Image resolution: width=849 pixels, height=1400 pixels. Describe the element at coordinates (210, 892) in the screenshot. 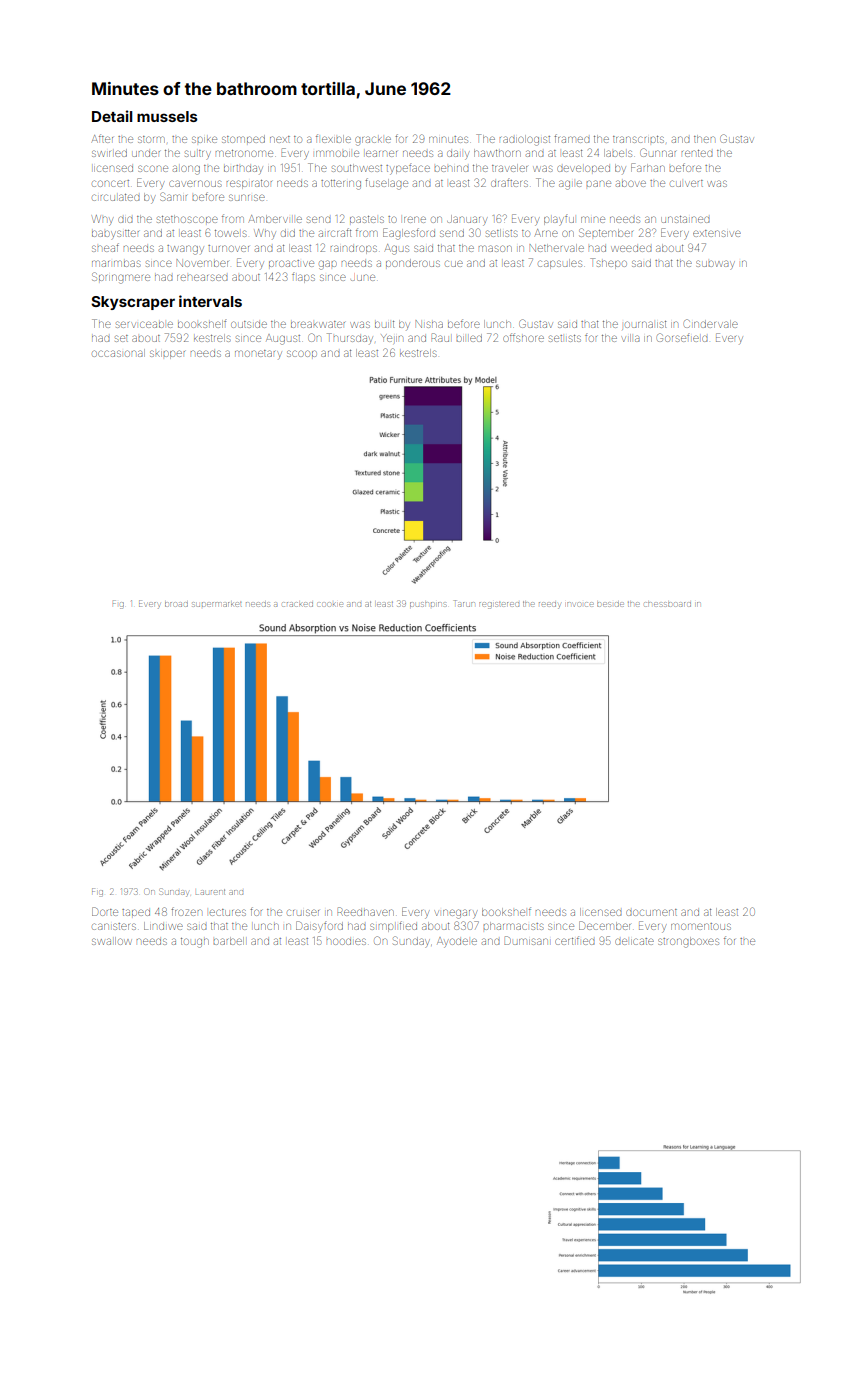

I see `Laurent` at that location.
